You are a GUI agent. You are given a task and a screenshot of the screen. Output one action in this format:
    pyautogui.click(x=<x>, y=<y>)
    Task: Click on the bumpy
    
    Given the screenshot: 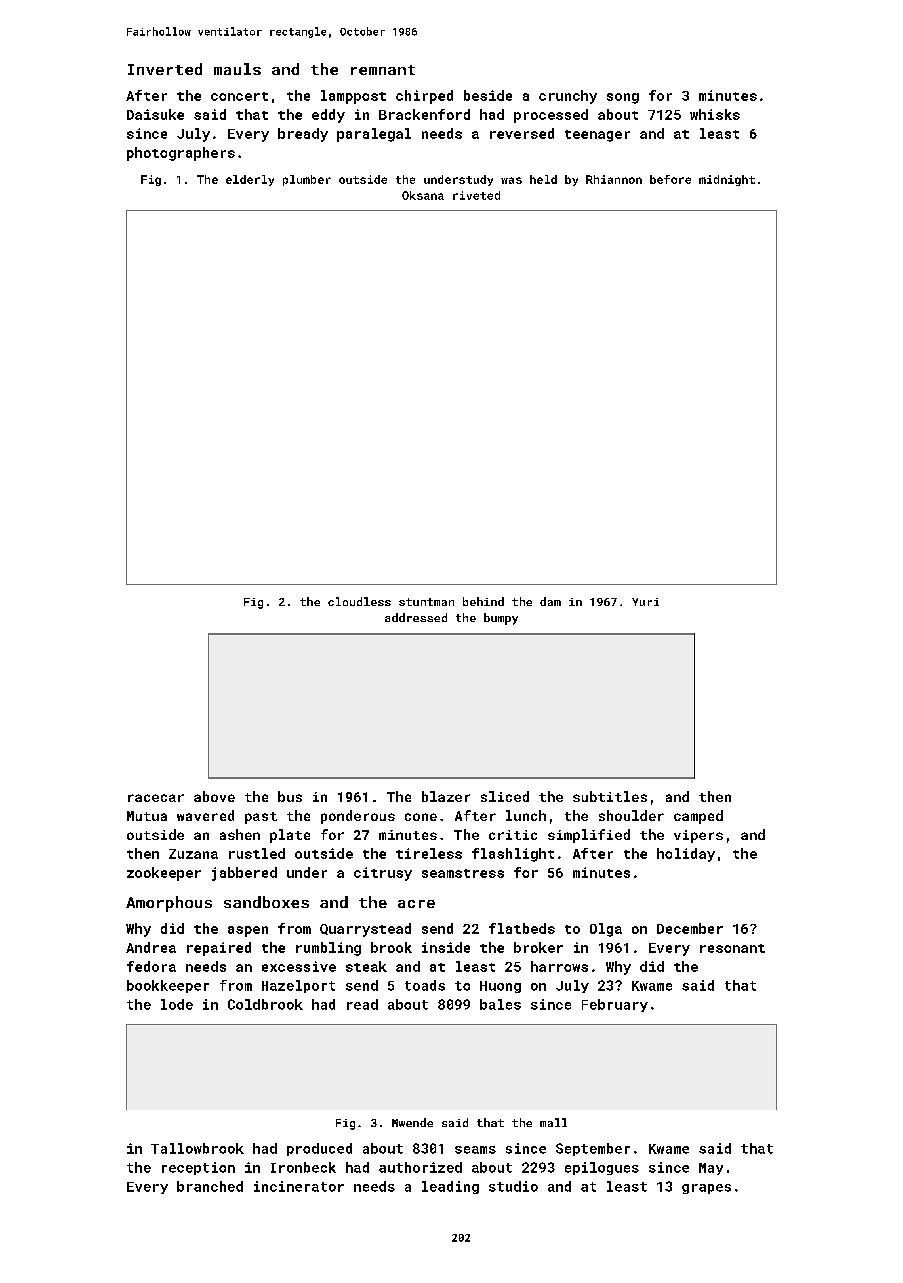 What is the action you would take?
    pyautogui.click(x=501, y=619)
